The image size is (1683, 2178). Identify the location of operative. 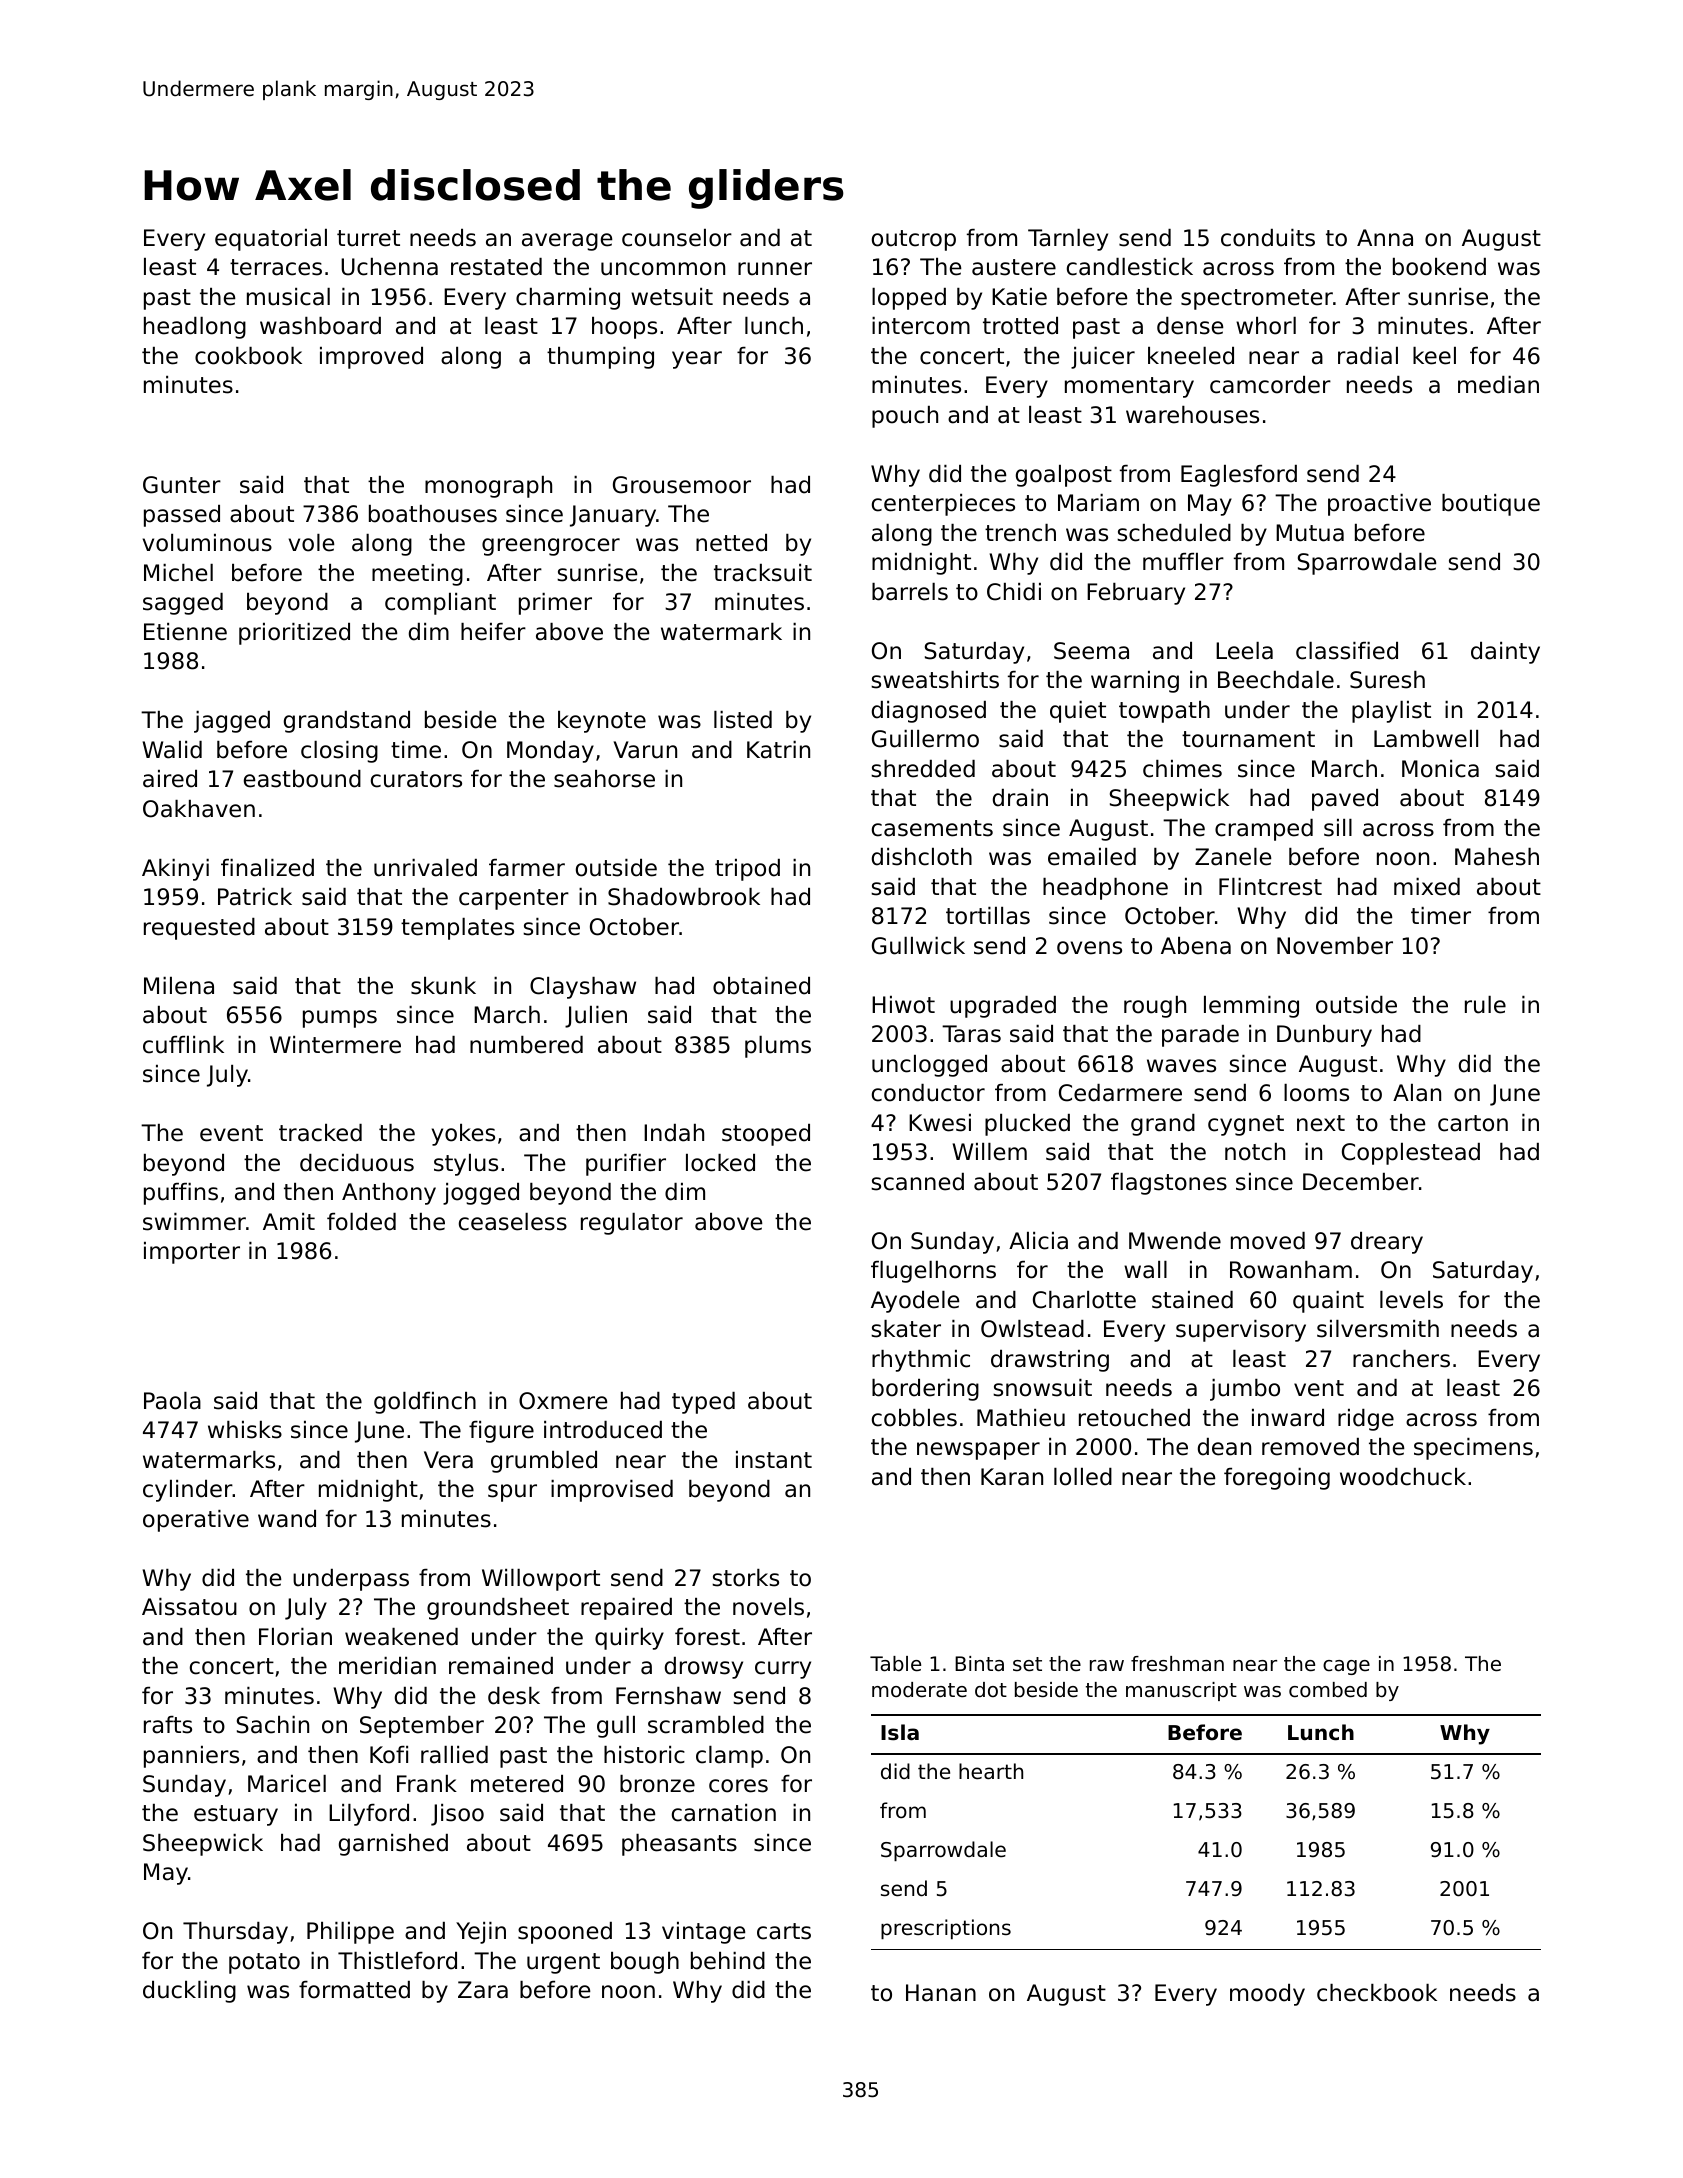
(196, 1521).
